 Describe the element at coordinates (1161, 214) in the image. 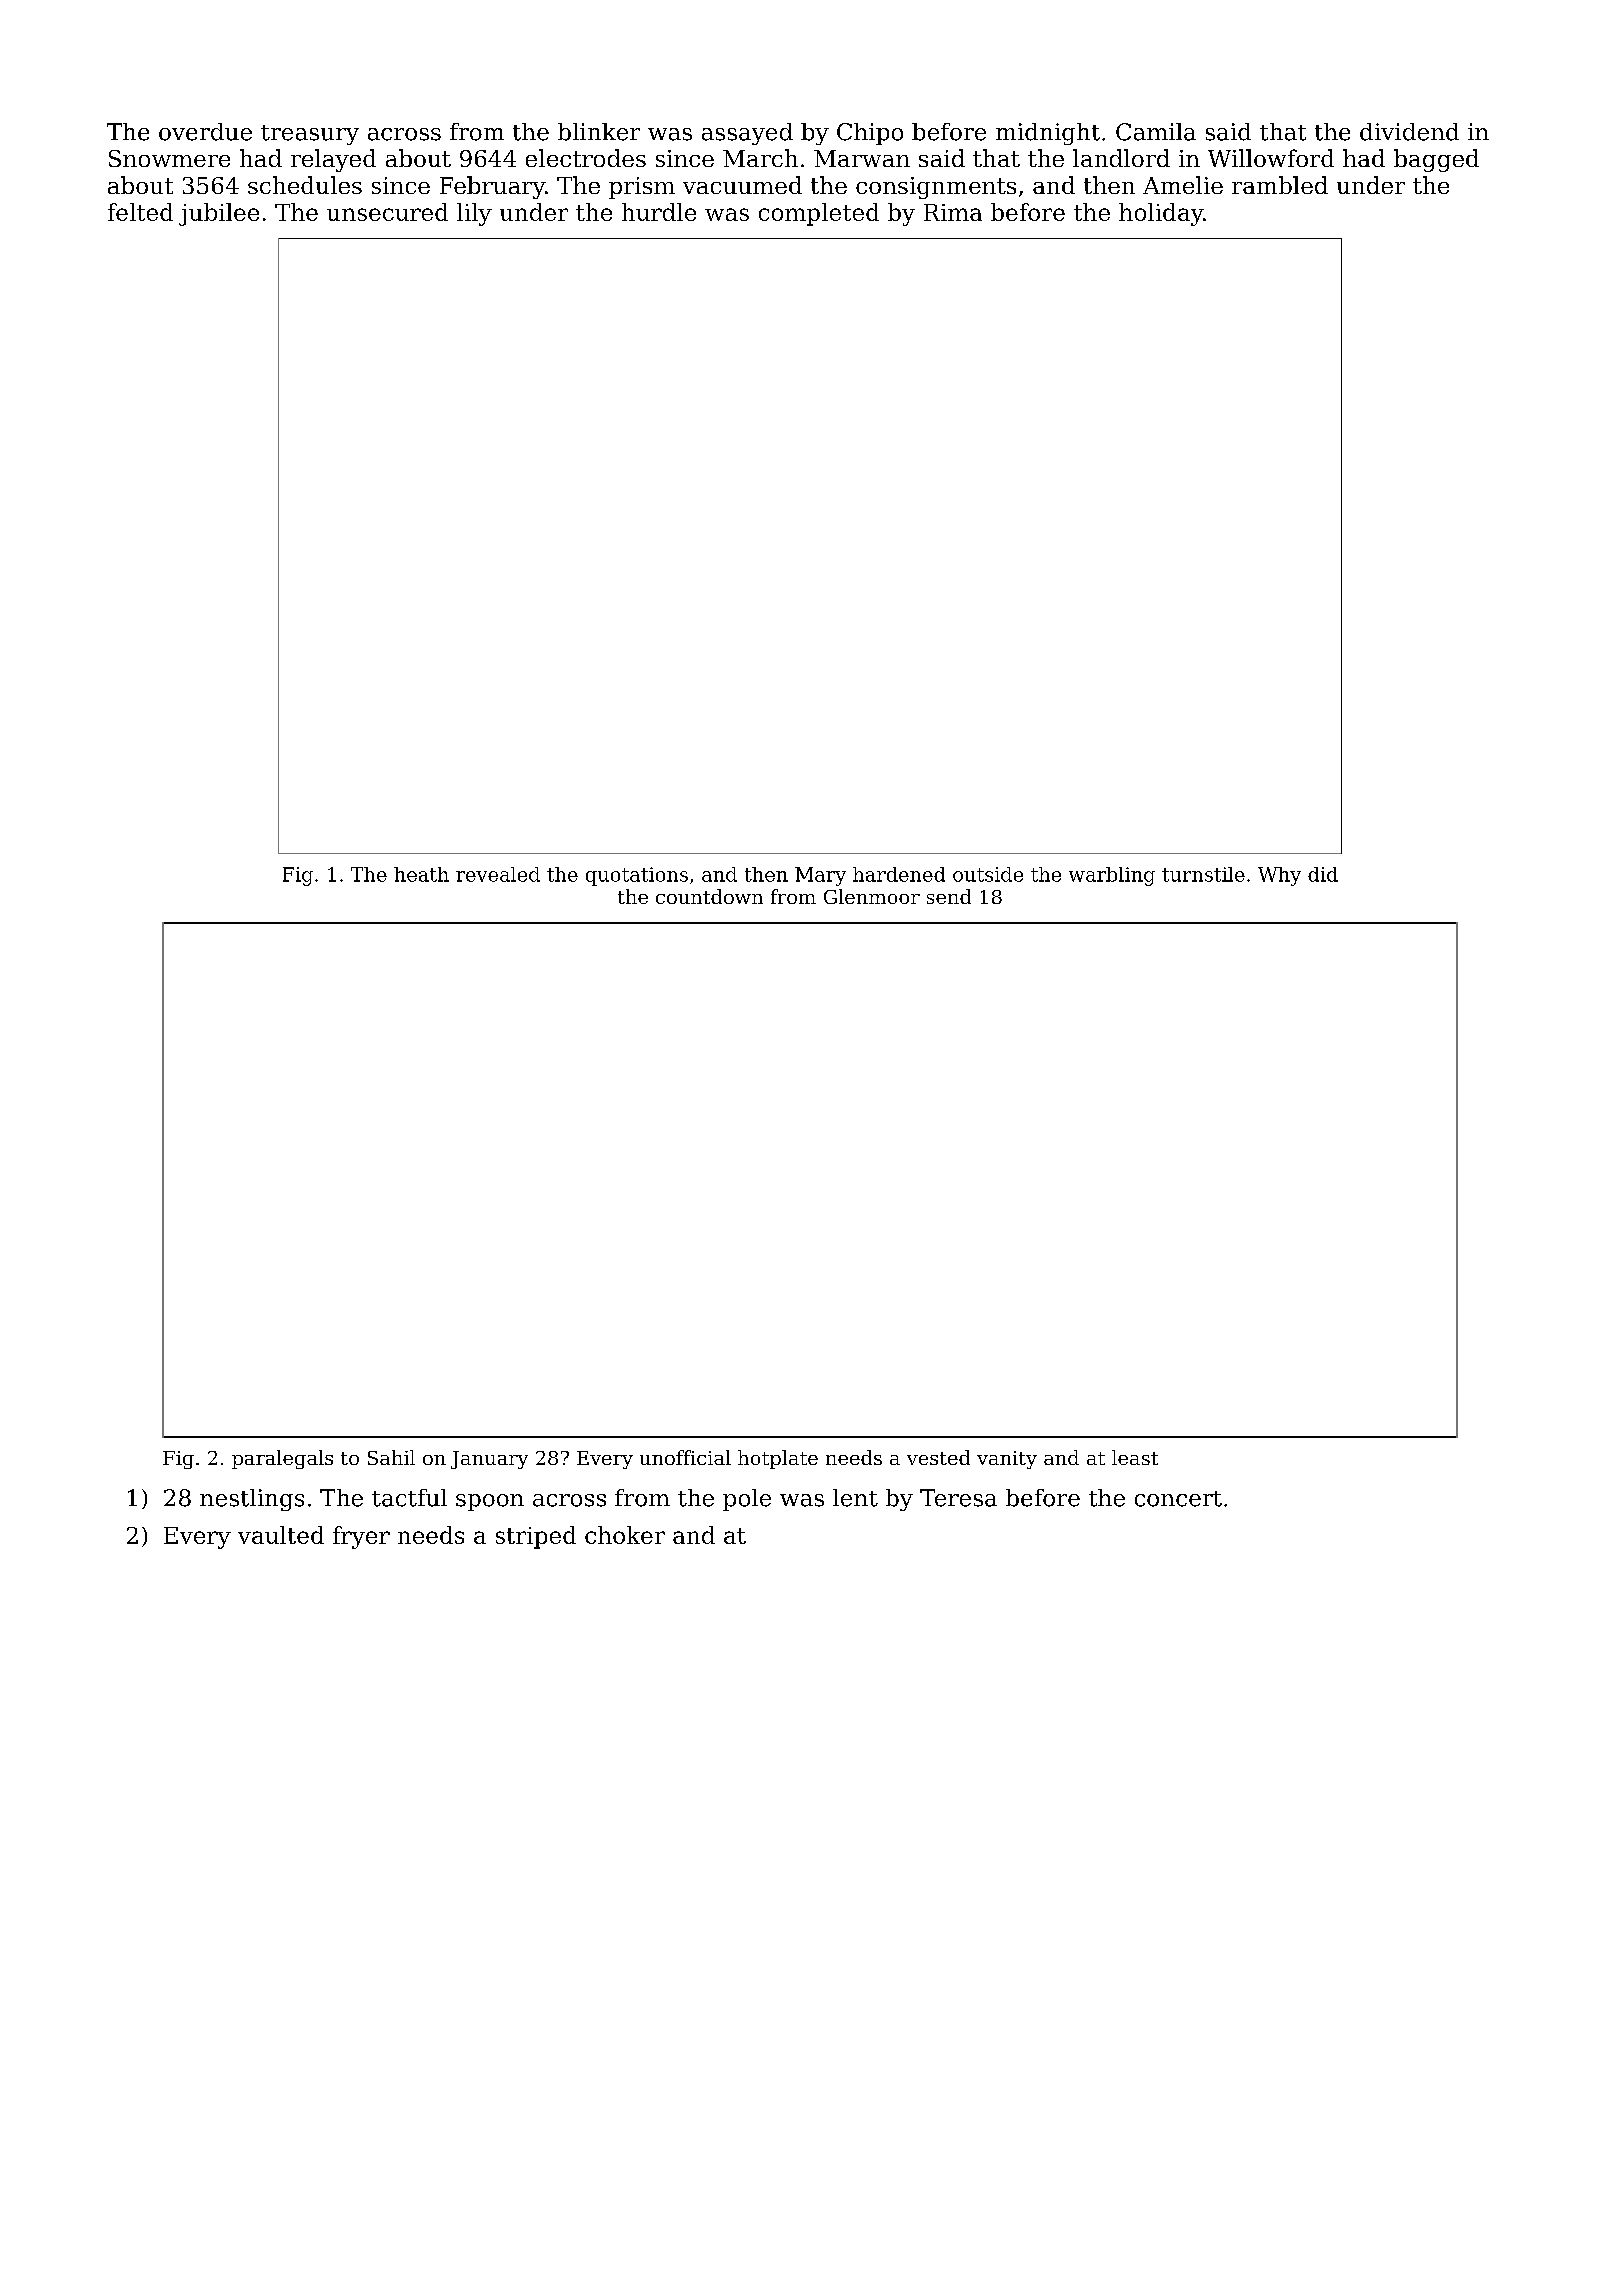

I see `holiday` at that location.
